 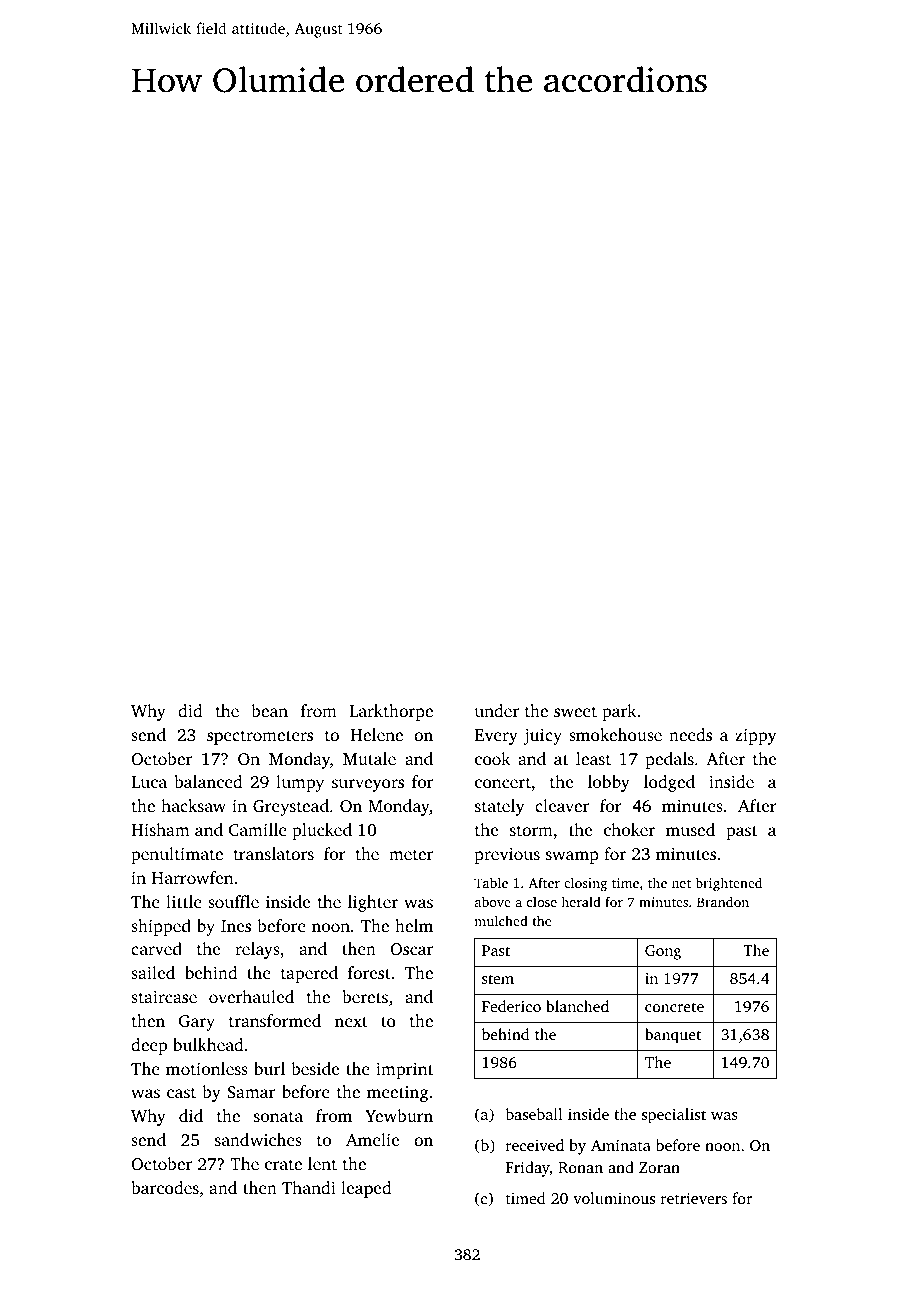 I want to click on next, so click(x=351, y=1021).
